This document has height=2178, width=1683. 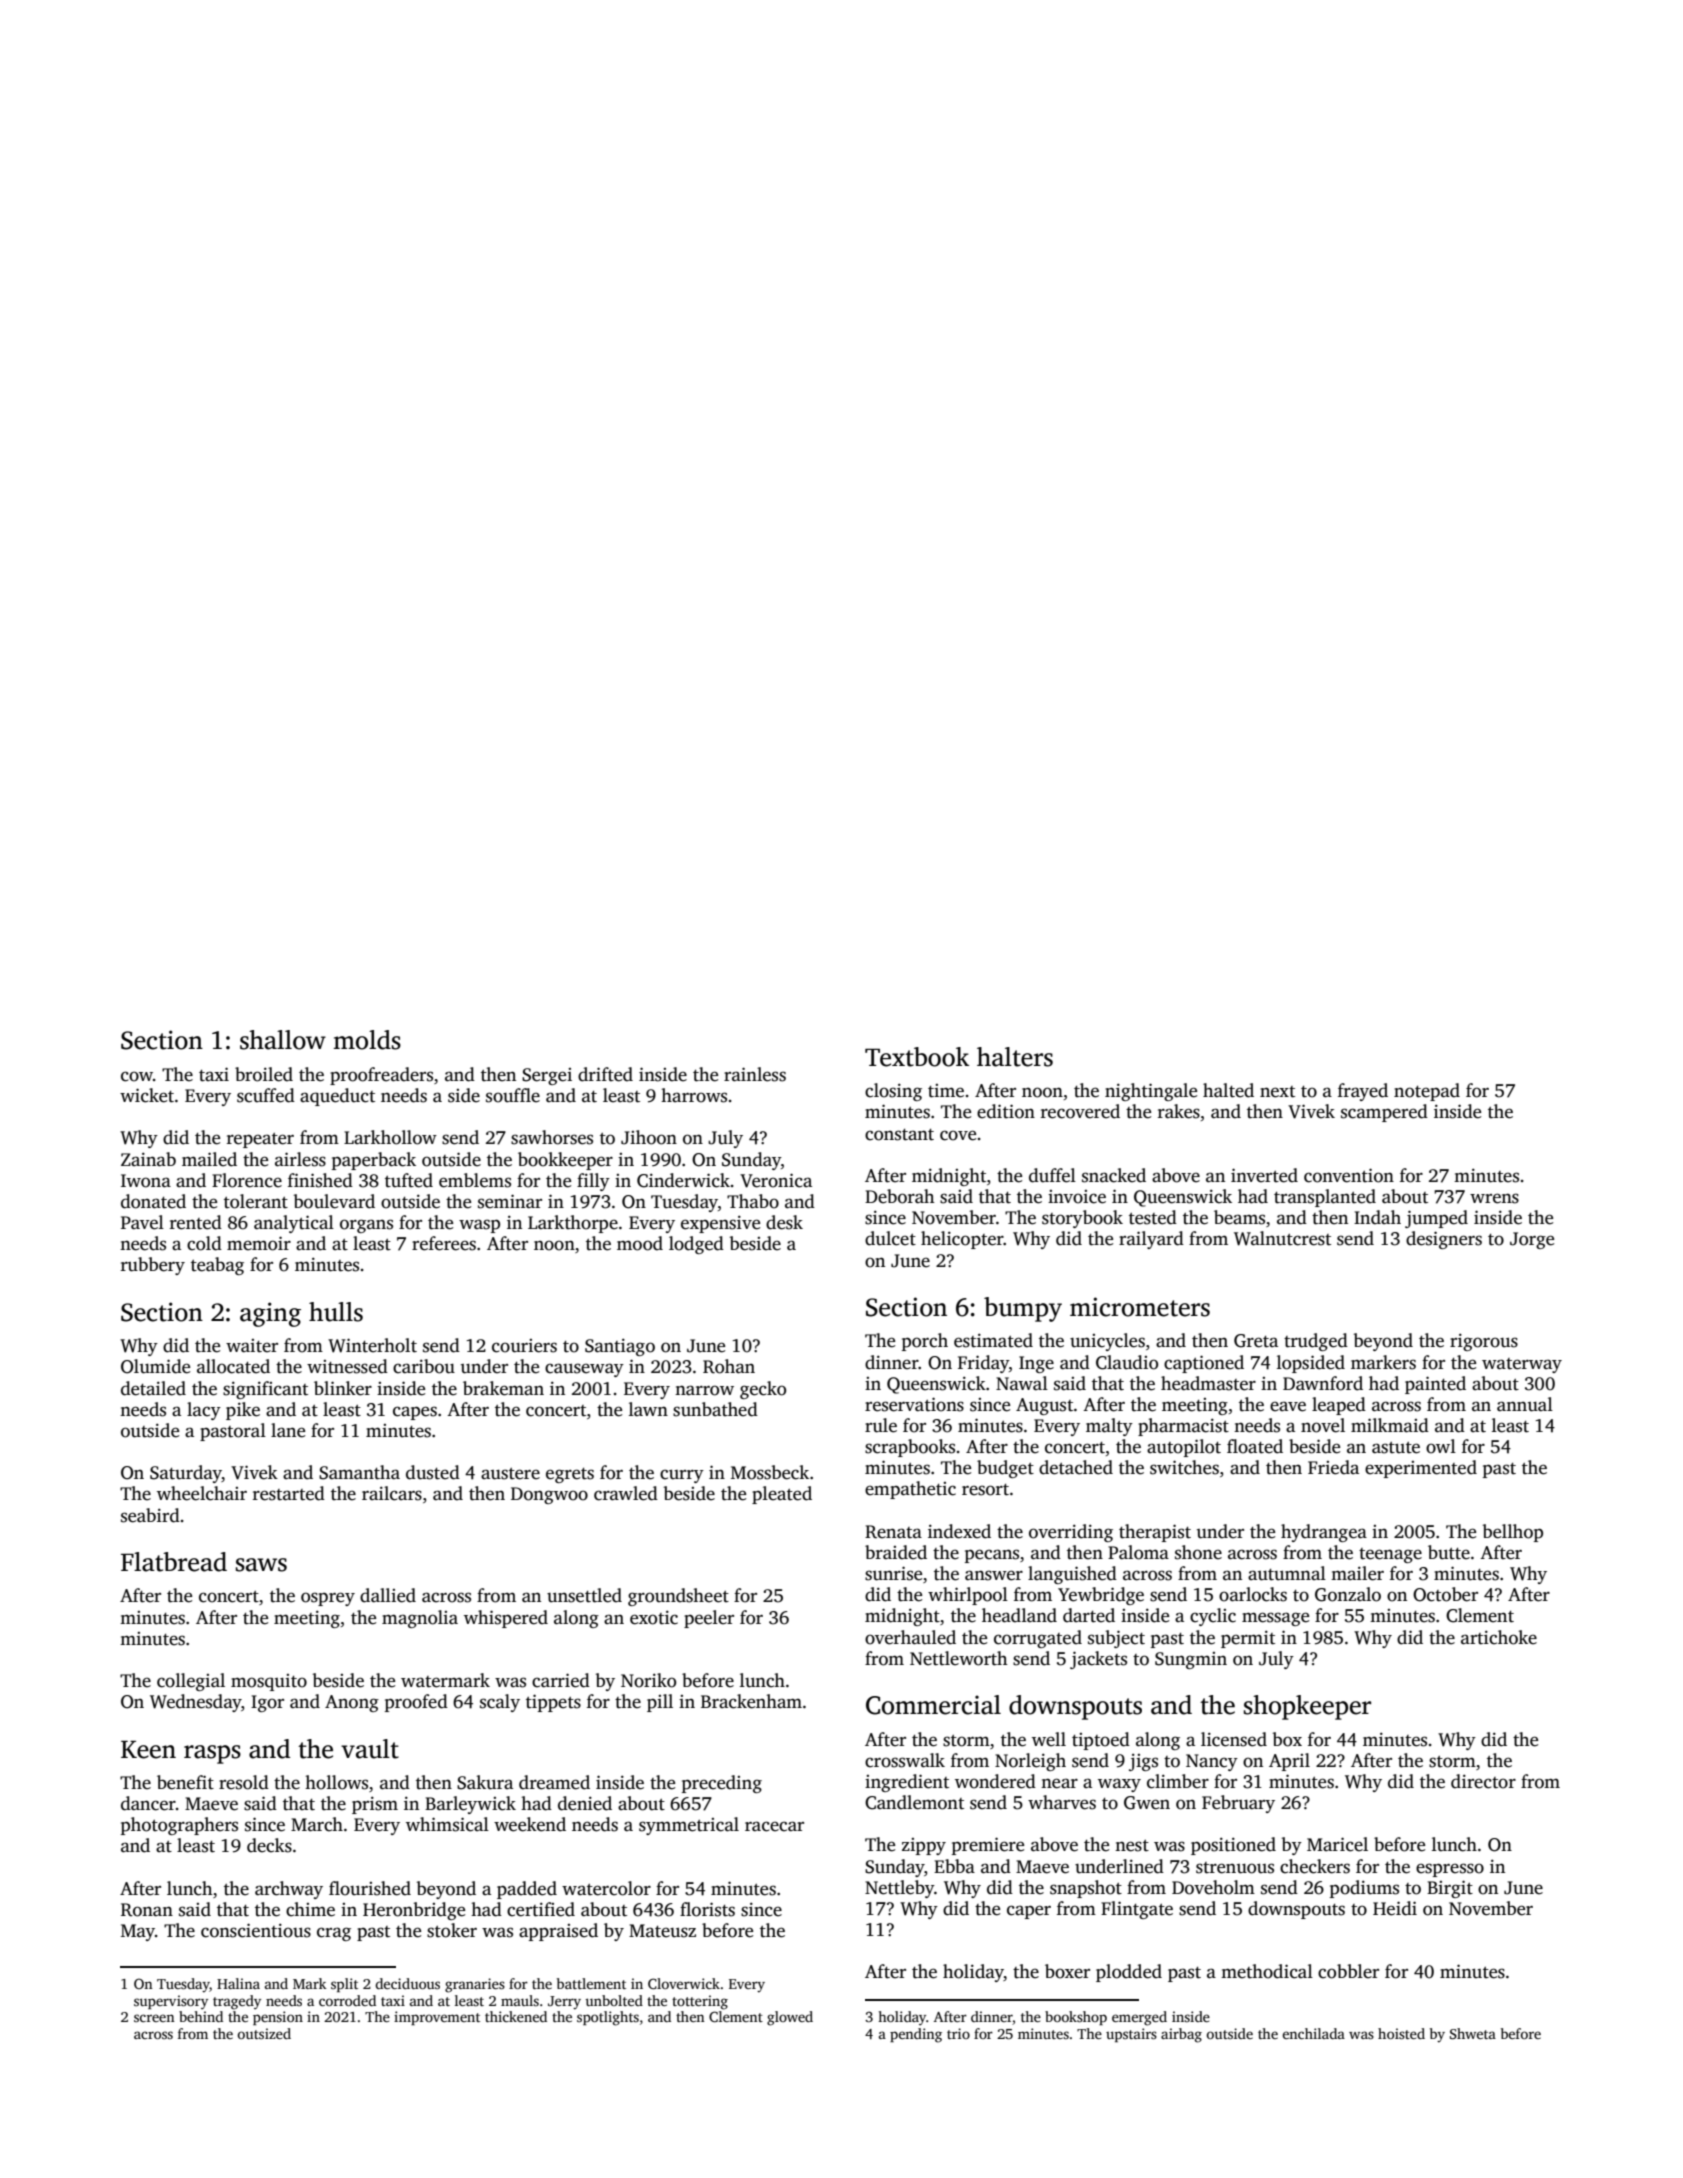 What do you see at coordinates (554, 1782) in the document?
I see `dreamed` at bounding box center [554, 1782].
